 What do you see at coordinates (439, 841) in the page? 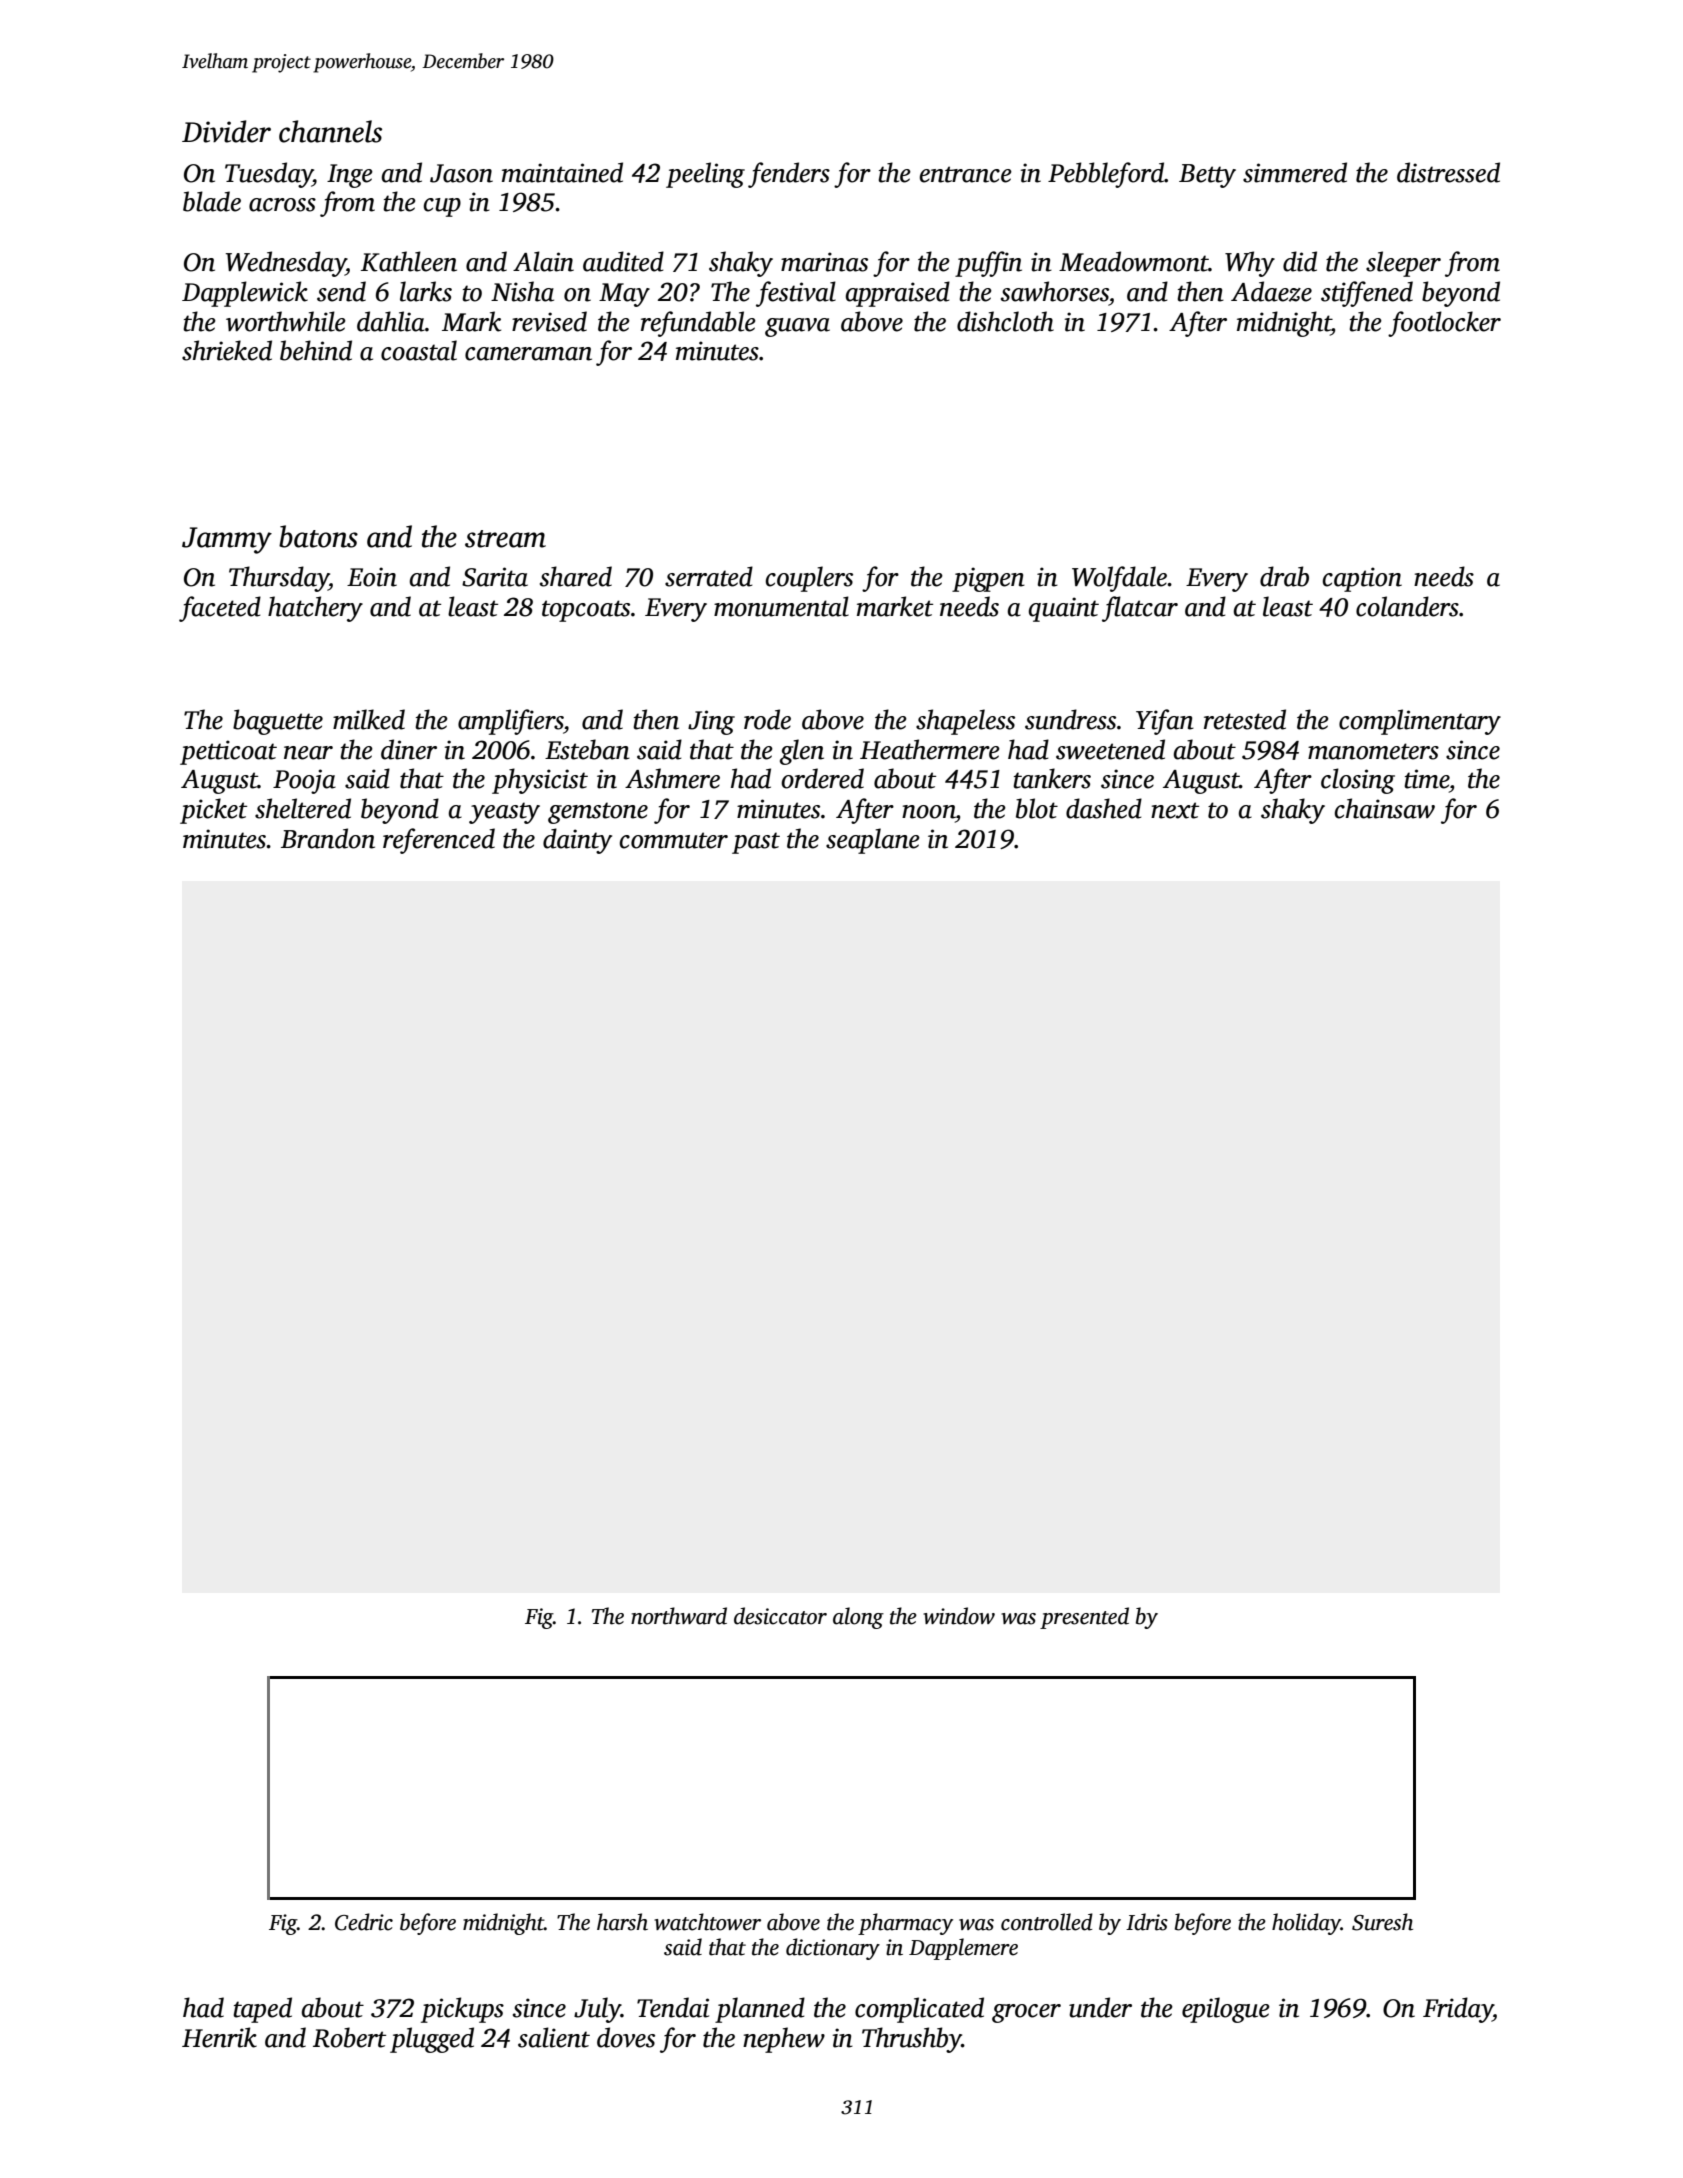
I see `referenced` at bounding box center [439, 841].
